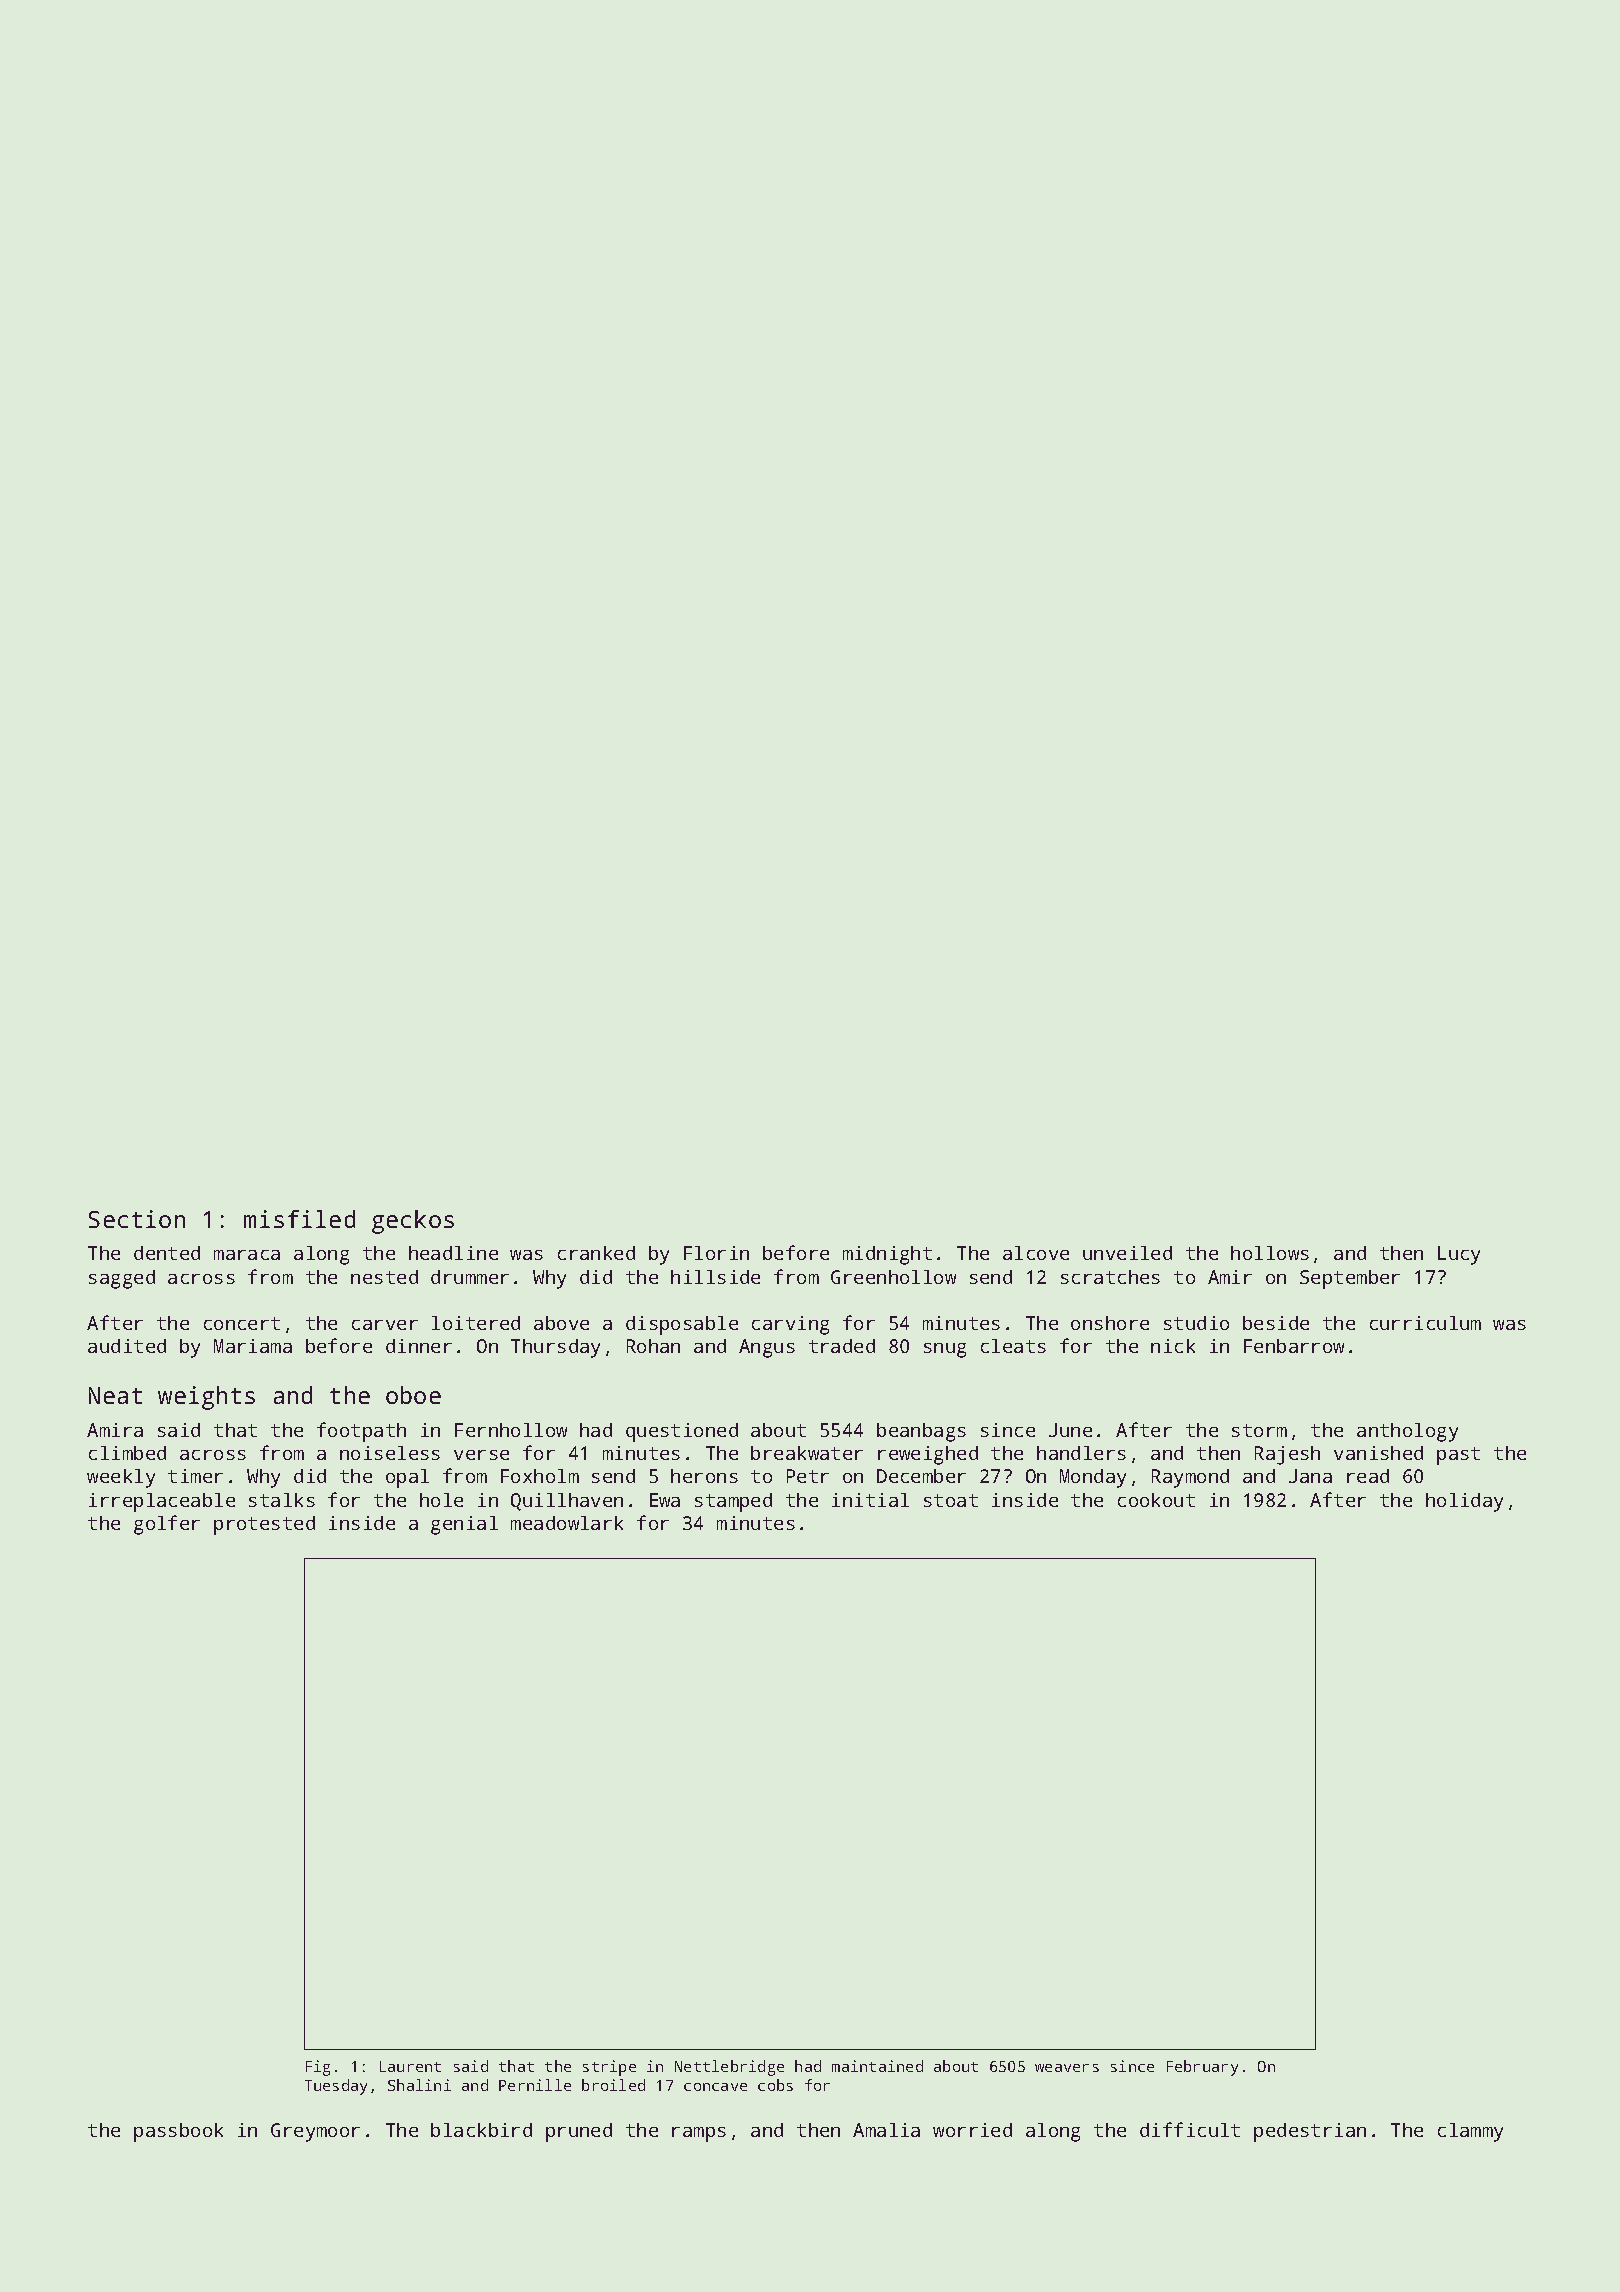 Image resolution: width=1620 pixels, height=2292 pixels. I want to click on geckos, so click(413, 1222).
